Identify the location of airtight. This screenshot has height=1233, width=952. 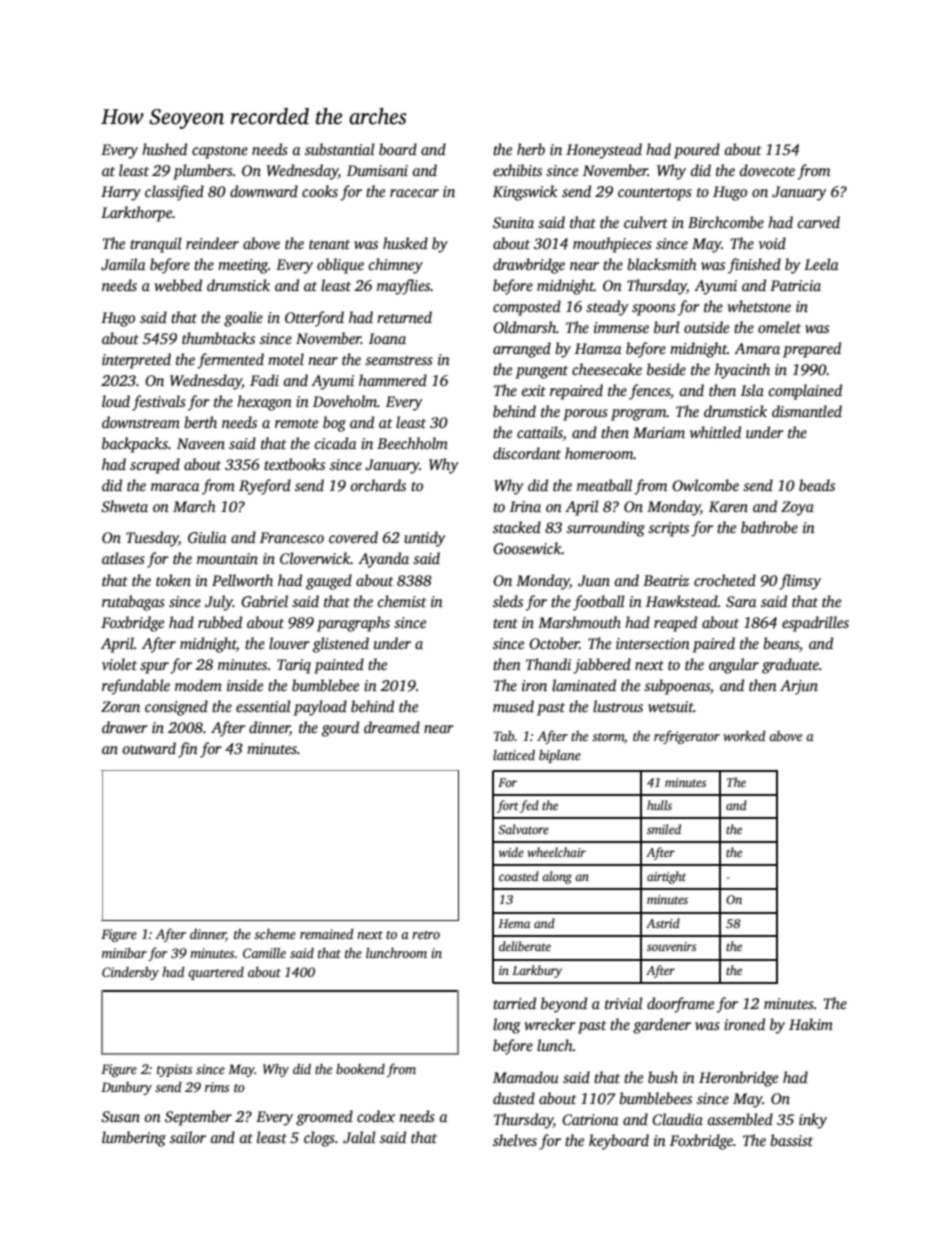
(666, 877).
